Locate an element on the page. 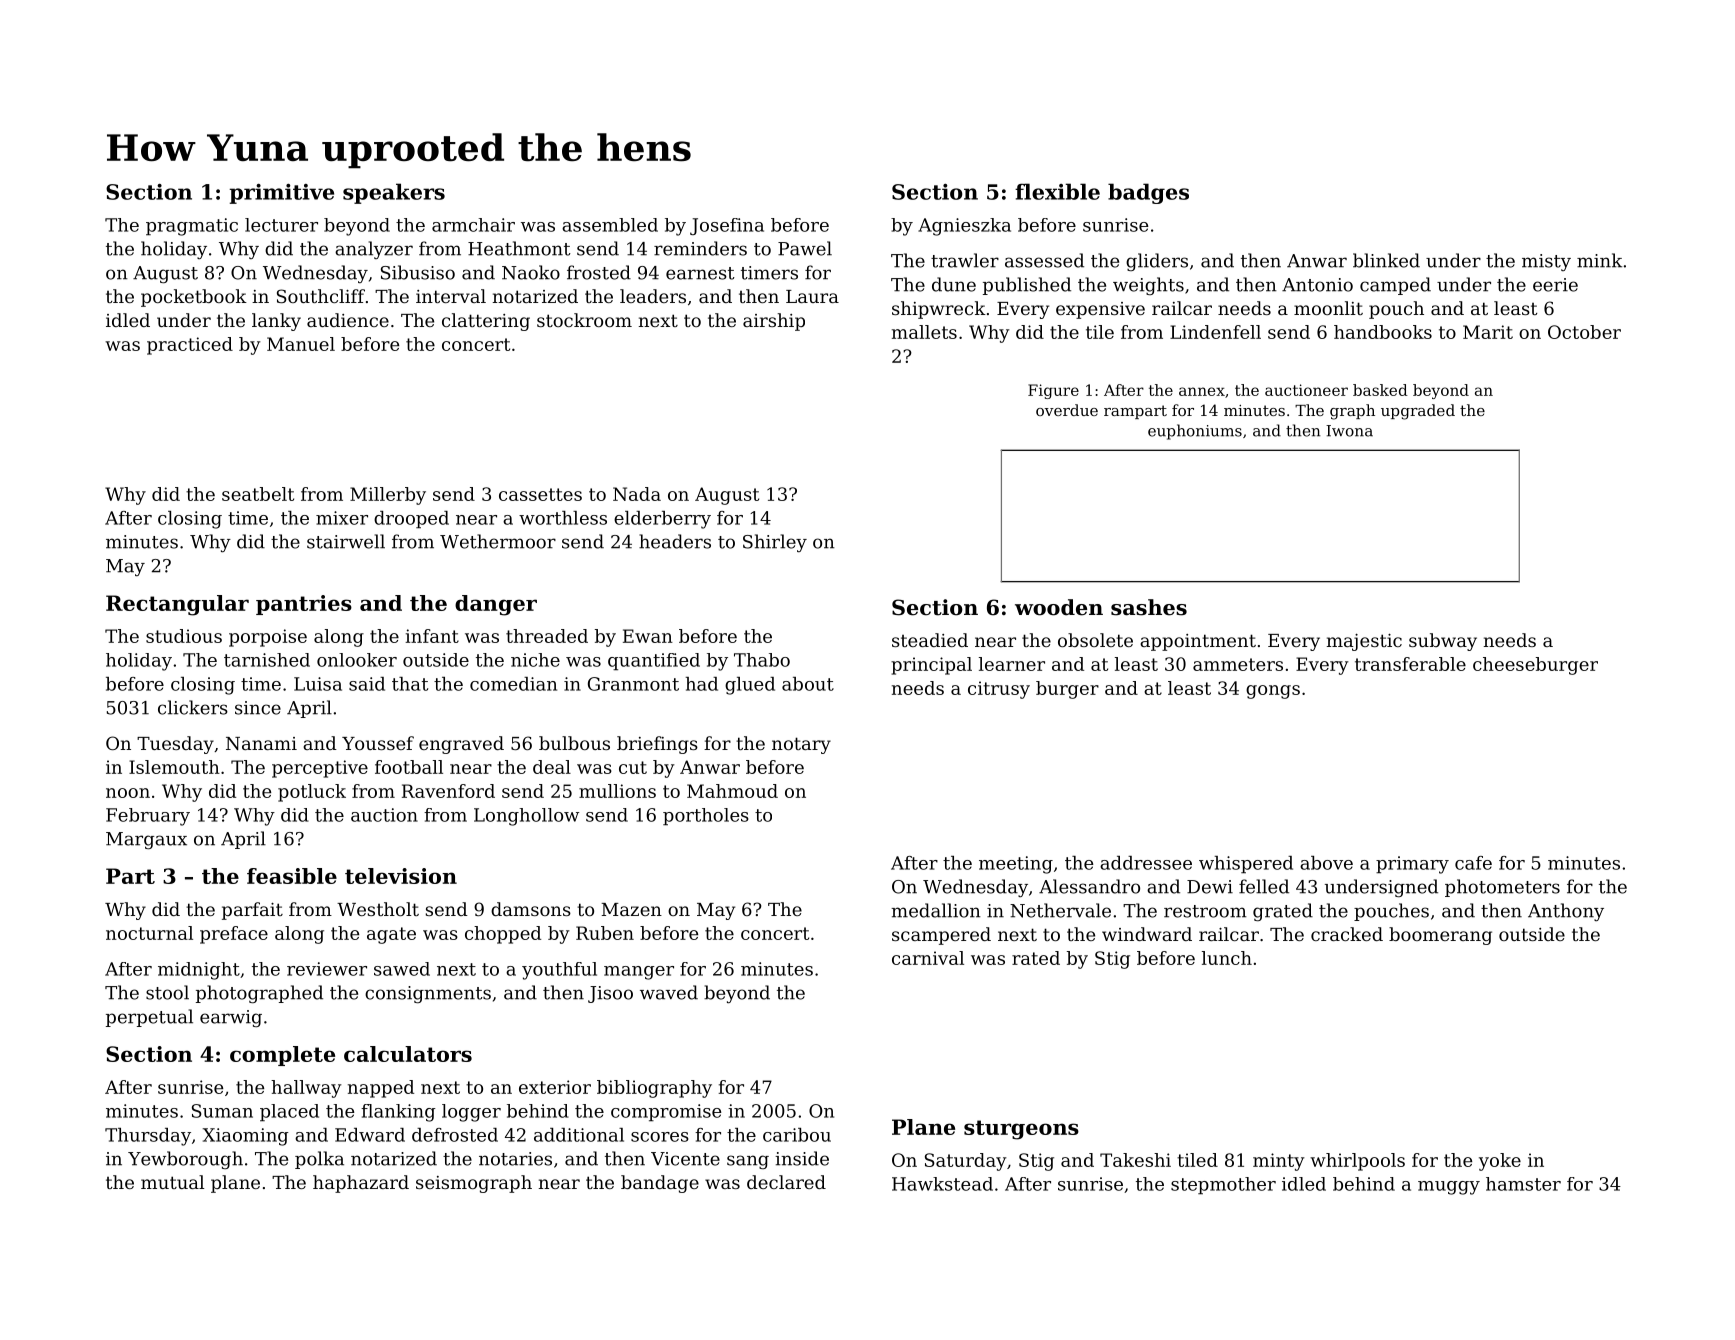 The height and width of the page is (1340, 1735). infant is located at coordinates (432, 636).
